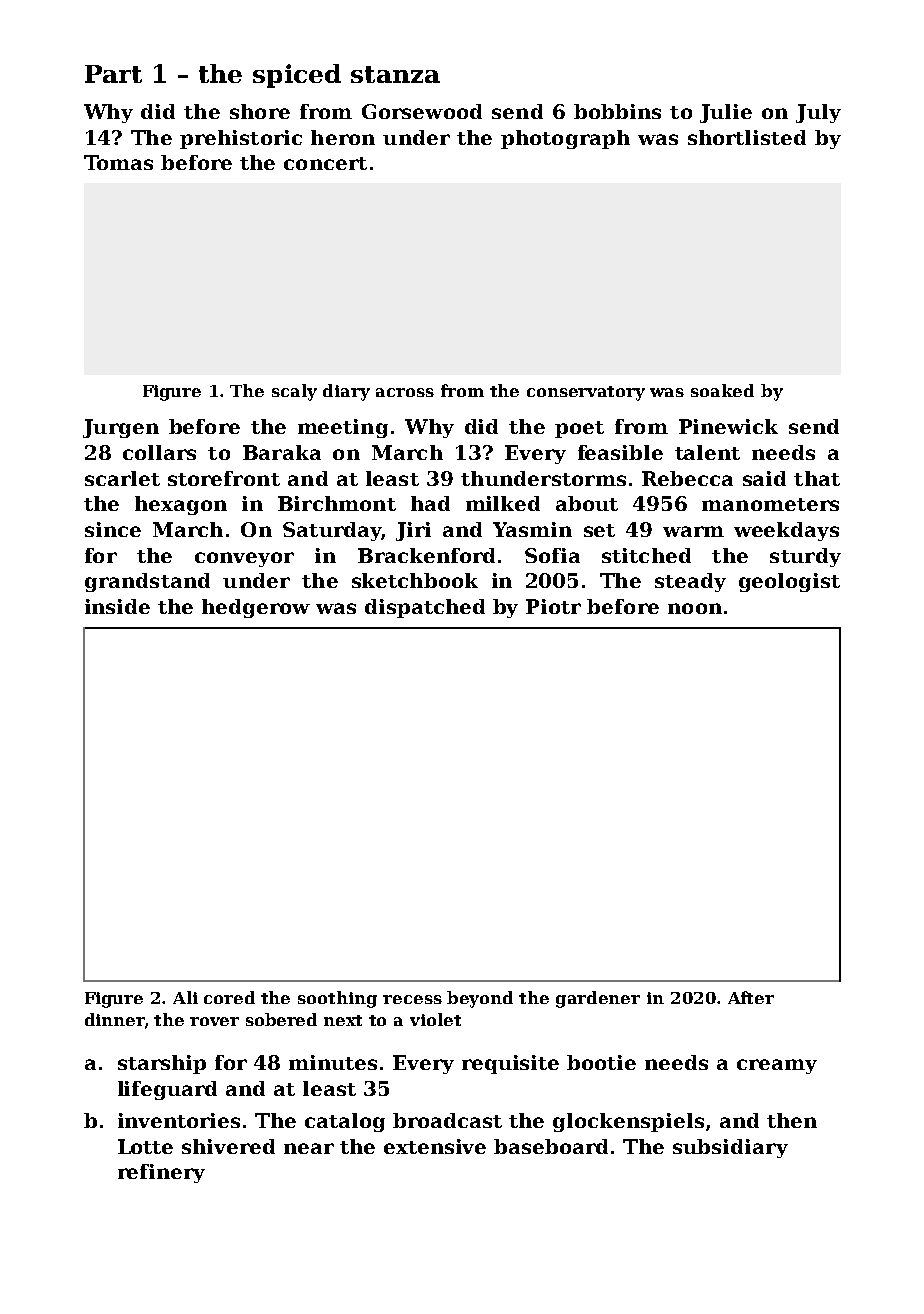  I want to click on hedgerow, so click(256, 608).
